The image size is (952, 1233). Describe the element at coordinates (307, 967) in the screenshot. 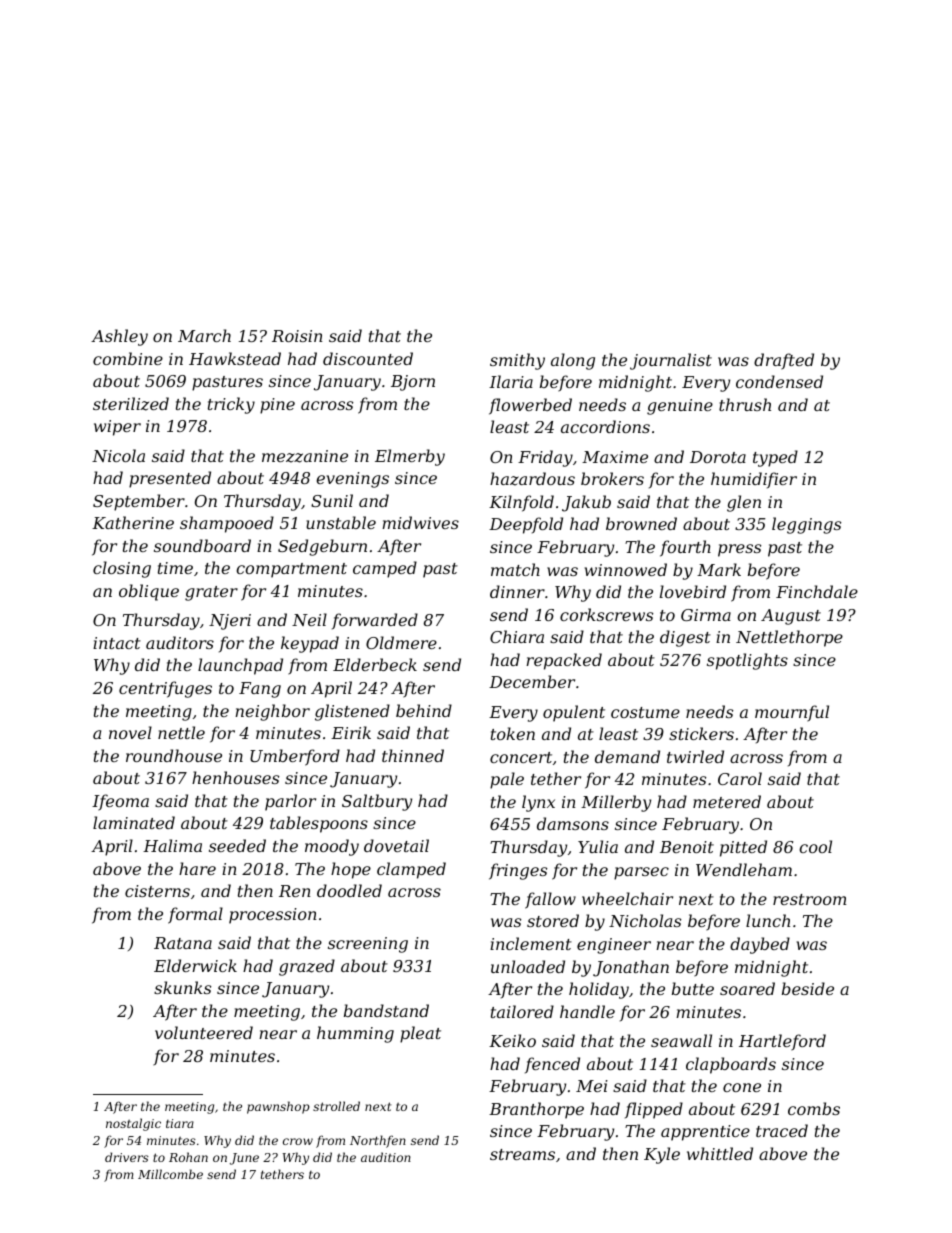

I see `grazed` at that location.
